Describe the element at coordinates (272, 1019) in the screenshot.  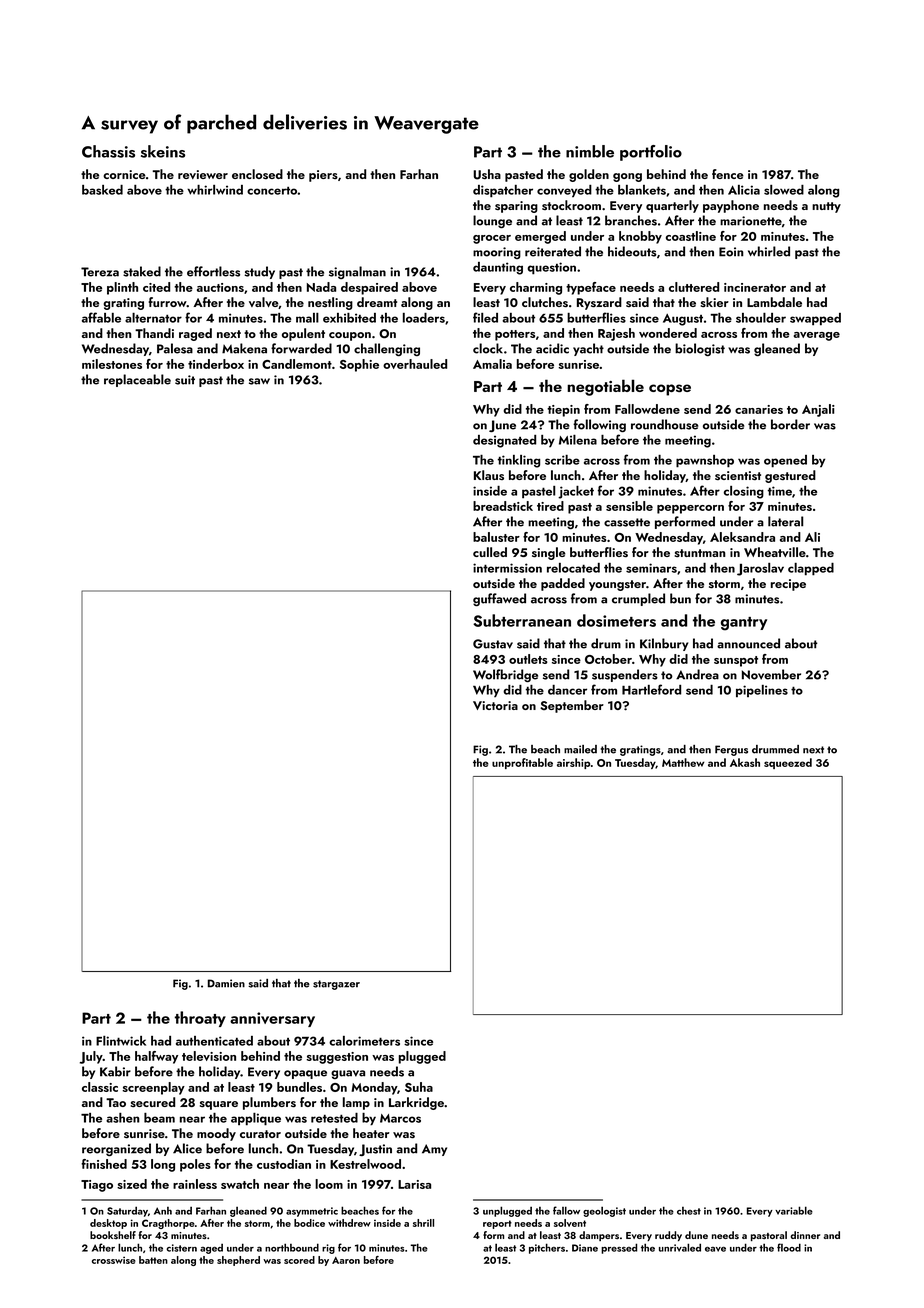
I see `anniversary` at that location.
